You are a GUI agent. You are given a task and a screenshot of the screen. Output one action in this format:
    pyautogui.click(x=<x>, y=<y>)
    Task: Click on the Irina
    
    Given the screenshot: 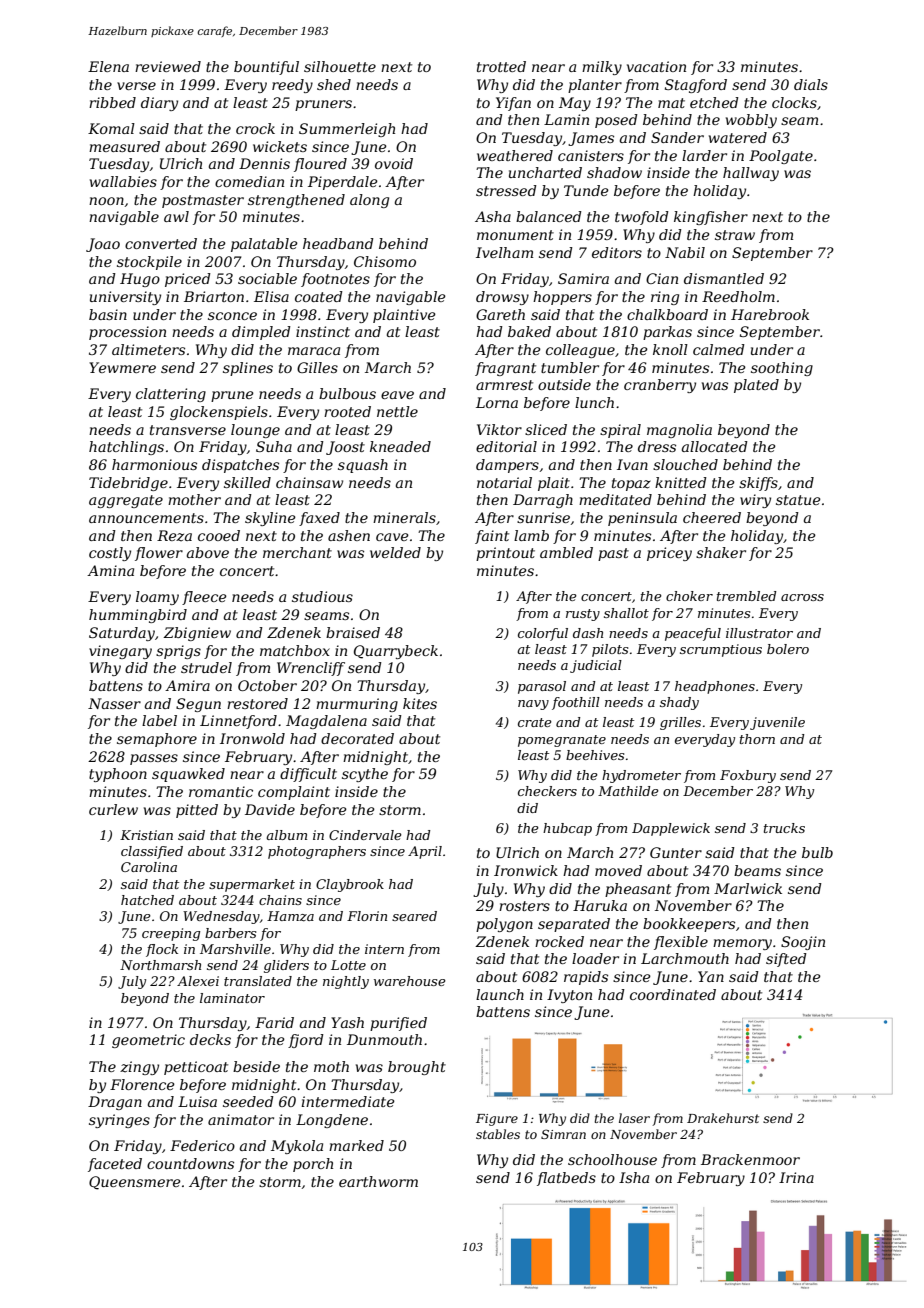 What is the action you would take?
    pyautogui.click(x=796, y=1177)
